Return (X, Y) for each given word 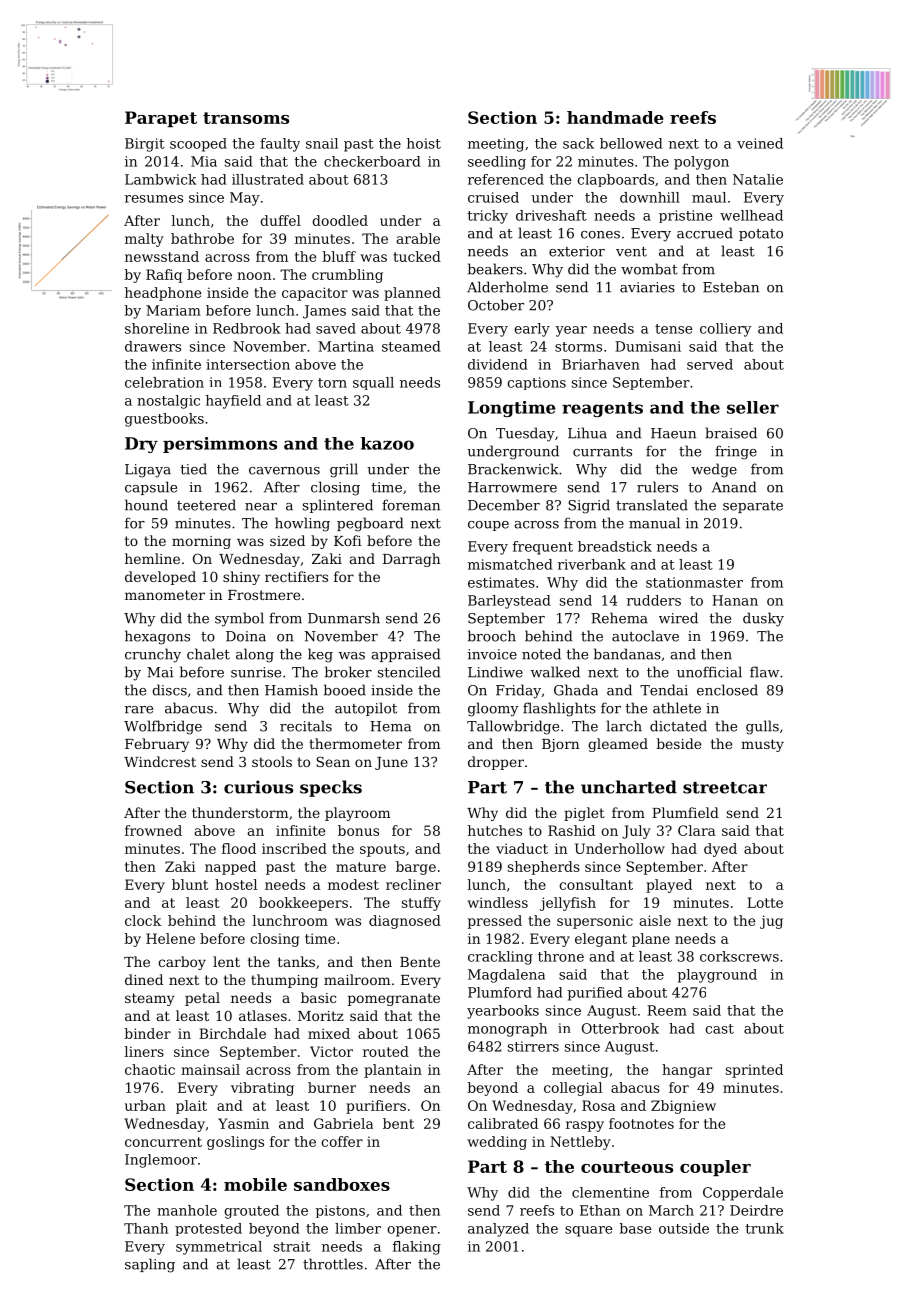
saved (336, 328)
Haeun (673, 433)
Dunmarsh (344, 618)
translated (652, 505)
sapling (150, 1265)
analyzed (498, 1230)
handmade (615, 117)
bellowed (631, 143)
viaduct (522, 848)
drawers (153, 346)
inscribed (294, 848)
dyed (720, 850)
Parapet (161, 119)
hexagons (157, 637)
